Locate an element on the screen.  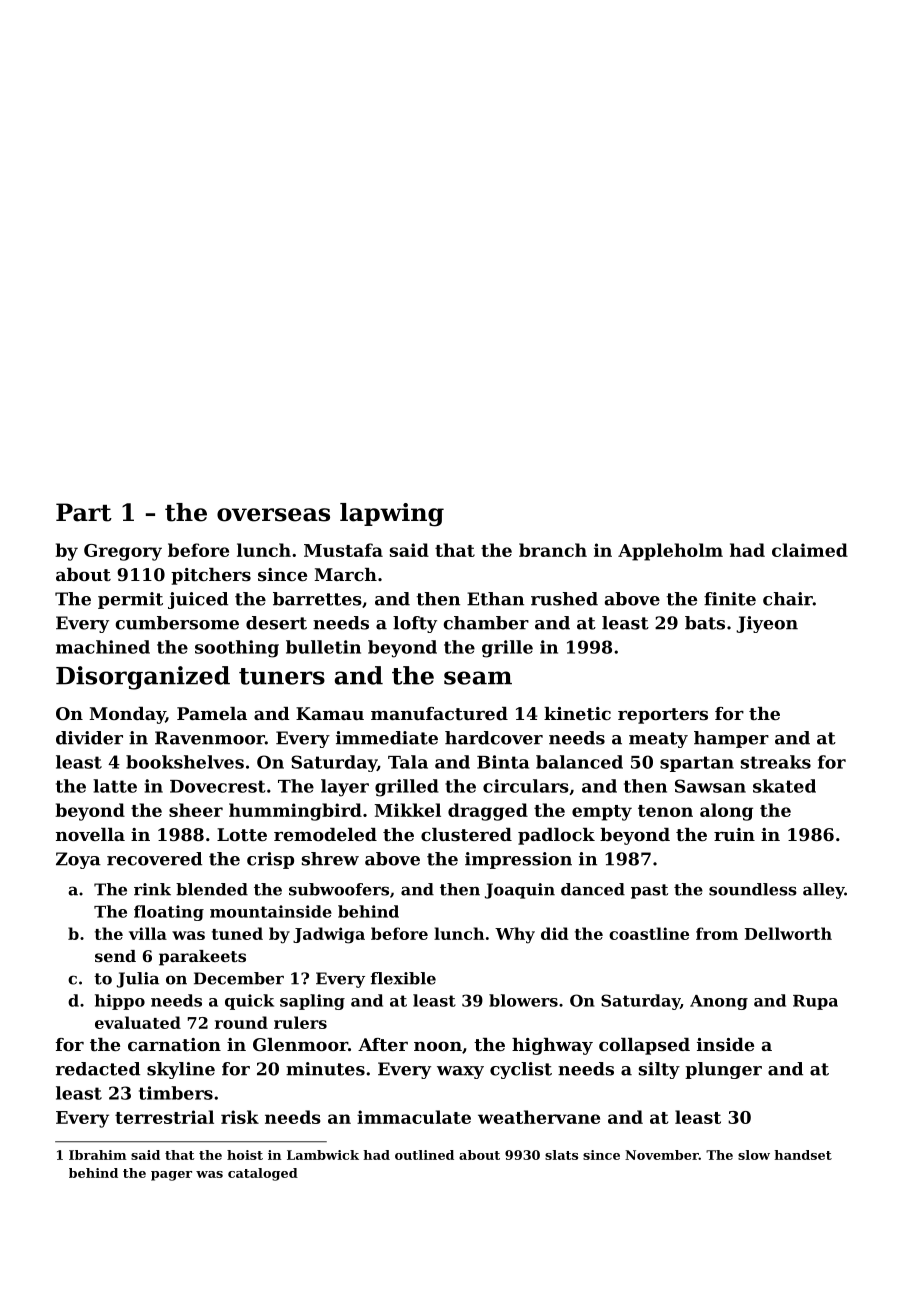
handset is located at coordinates (803, 1155).
